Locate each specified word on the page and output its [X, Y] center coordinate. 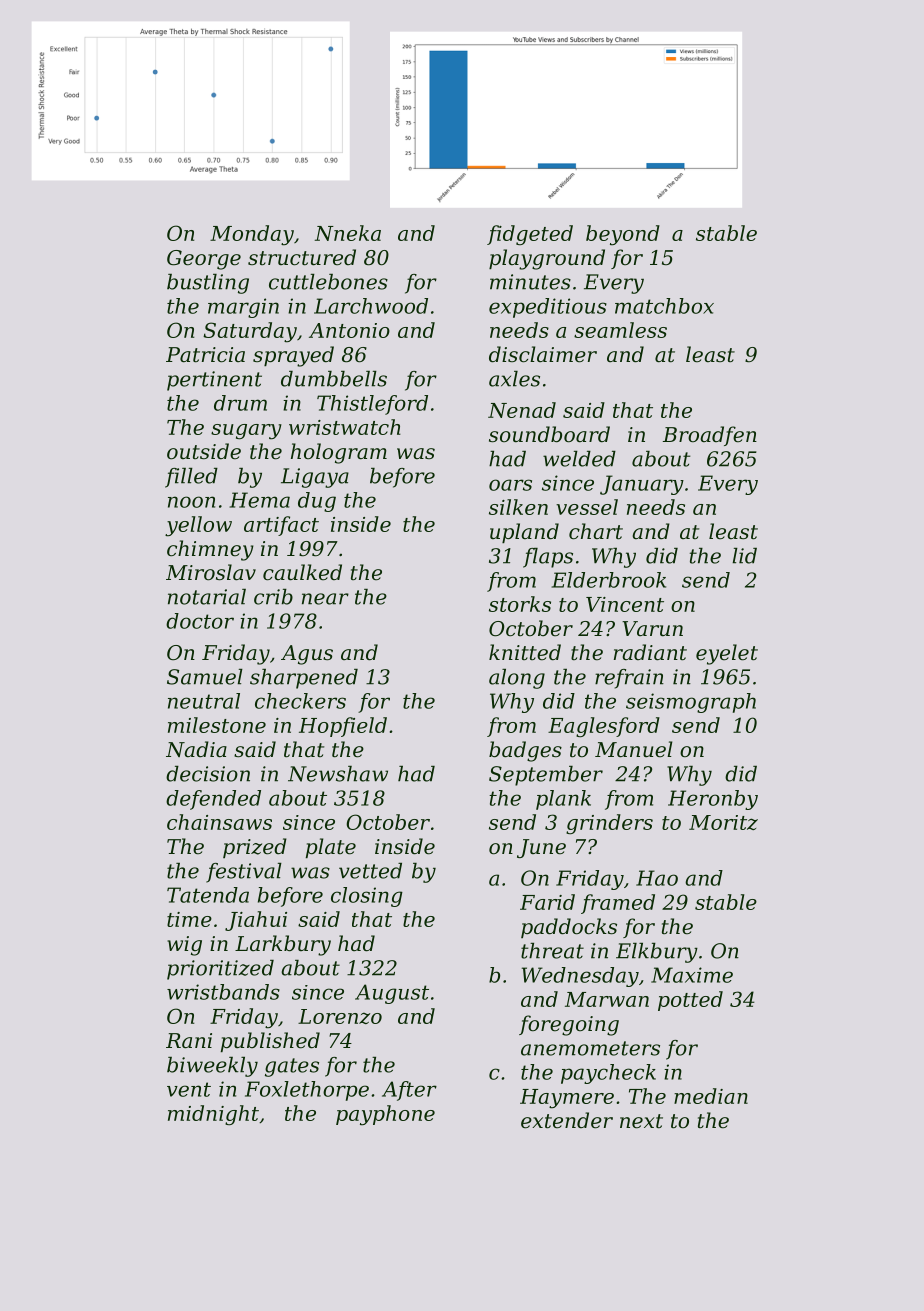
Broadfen [710, 436]
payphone [385, 1115]
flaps [548, 558]
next [641, 1121]
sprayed [293, 356]
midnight [213, 1115]
